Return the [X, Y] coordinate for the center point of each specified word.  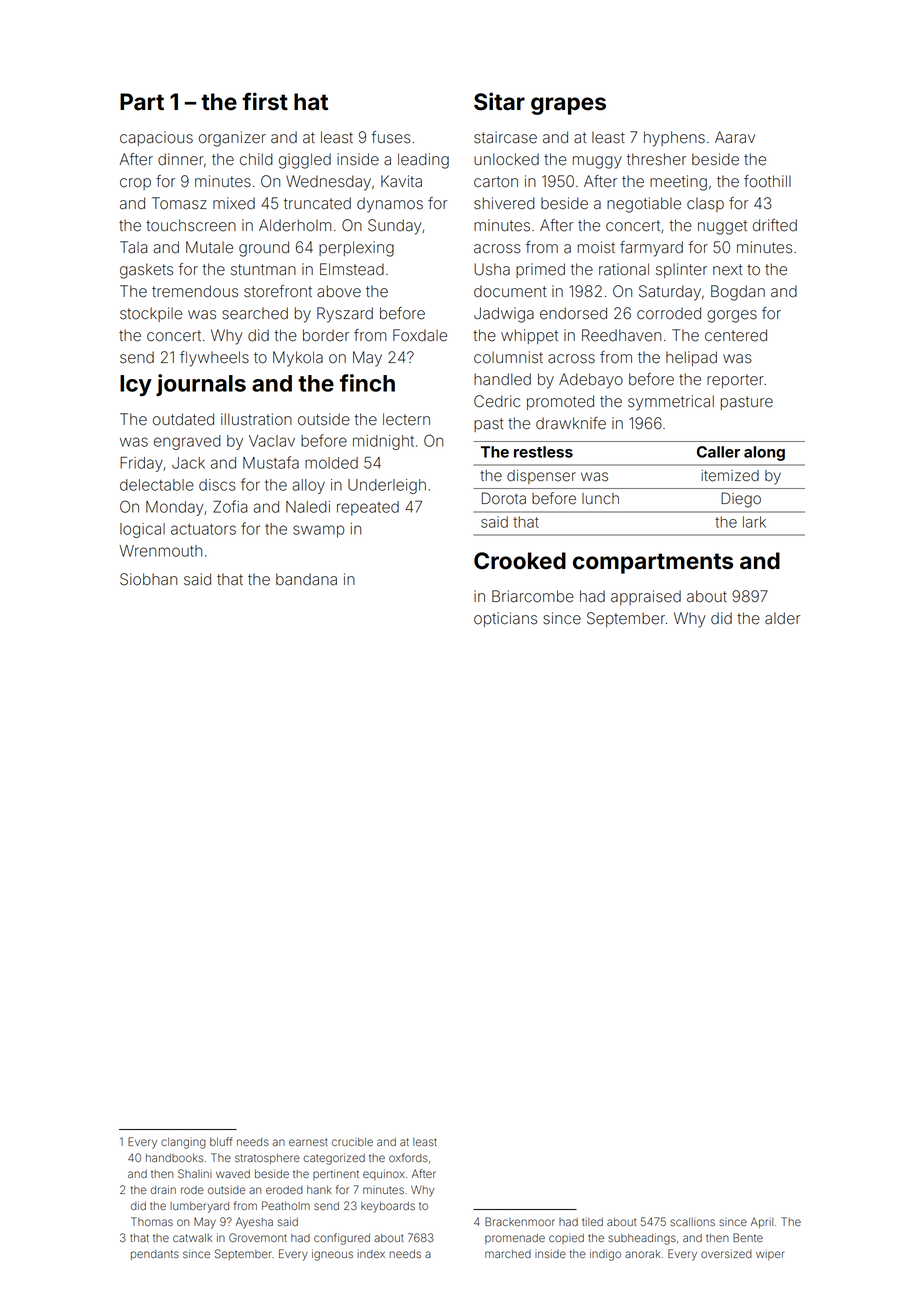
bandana [306, 579]
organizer [232, 139]
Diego [741, 500]
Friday [141, 464]
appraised [646, 597]
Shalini [195, 1173]
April [762, 1222]
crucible [352, 1142]
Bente [748, 1237]
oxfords [408, 1157]
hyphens [674, 139]
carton [496, 182]
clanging [183, 1143]
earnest [308, 1142]
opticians [505, 619]
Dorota [504, 498]
